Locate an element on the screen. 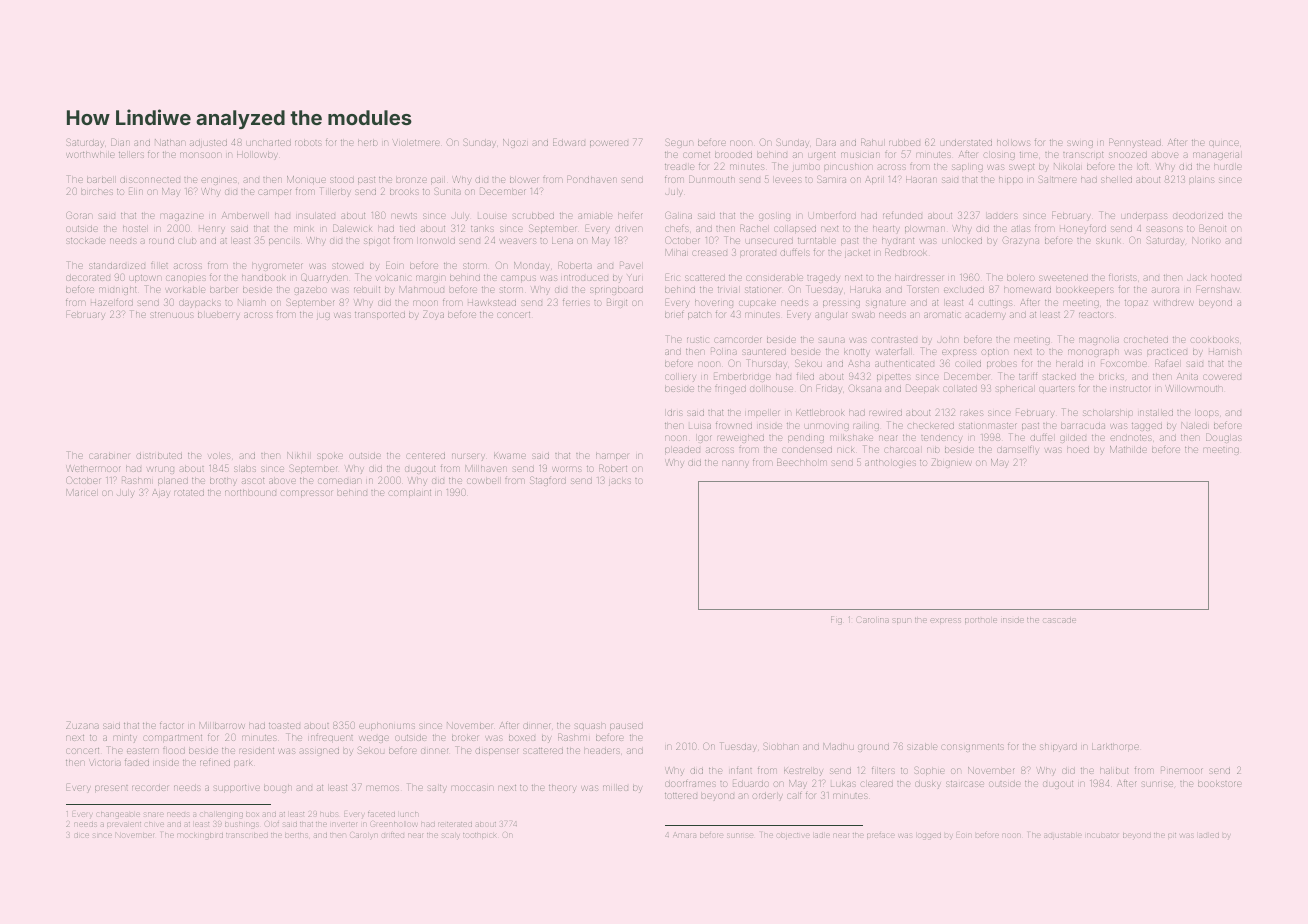 The height and width of the screenshot is (924, 1308). Douglas is located at coordinates (1223, 438).
